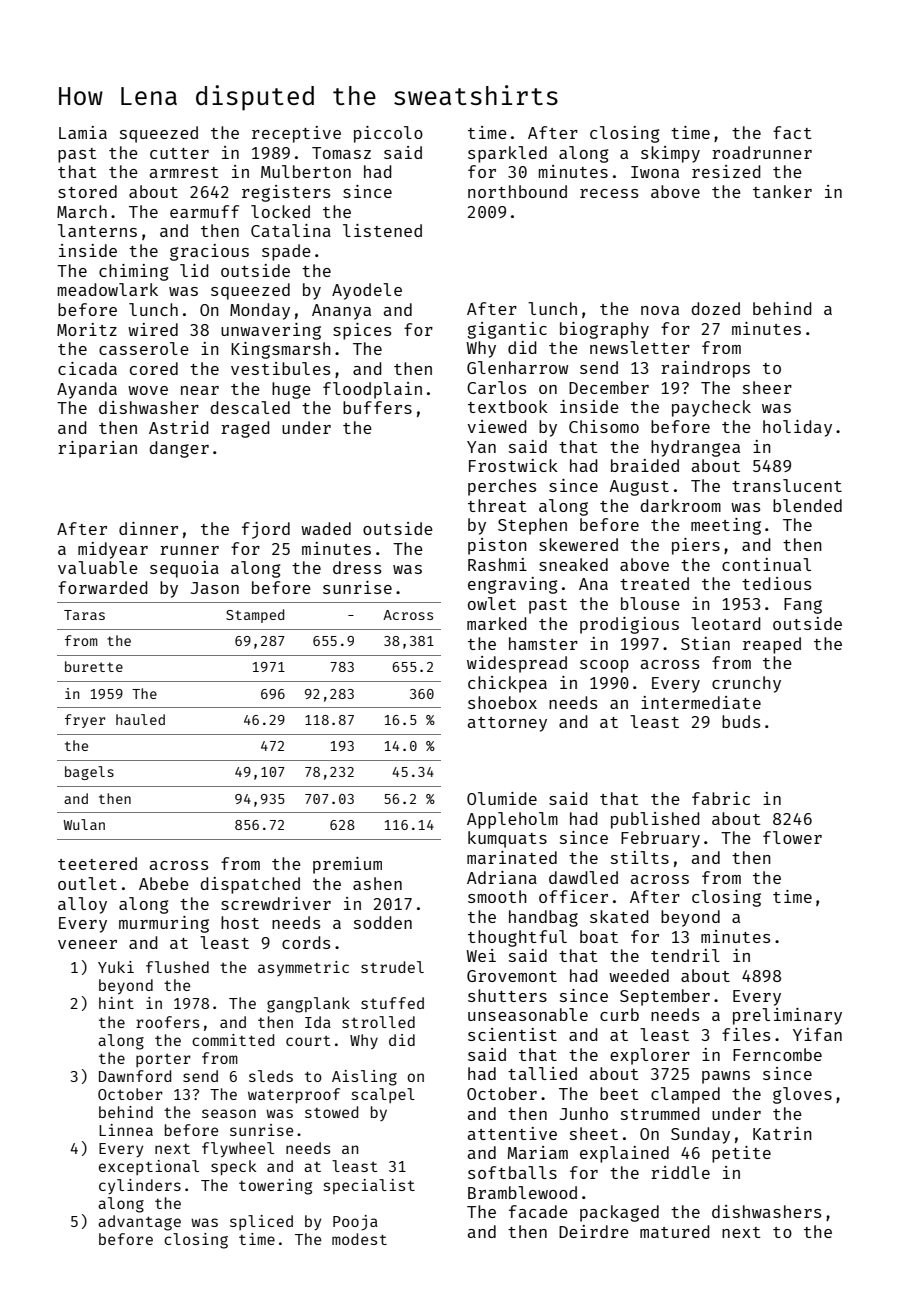 The height and width of the screenshot is (1316, 908). I want to click on advantage, so click(139, 1223).
